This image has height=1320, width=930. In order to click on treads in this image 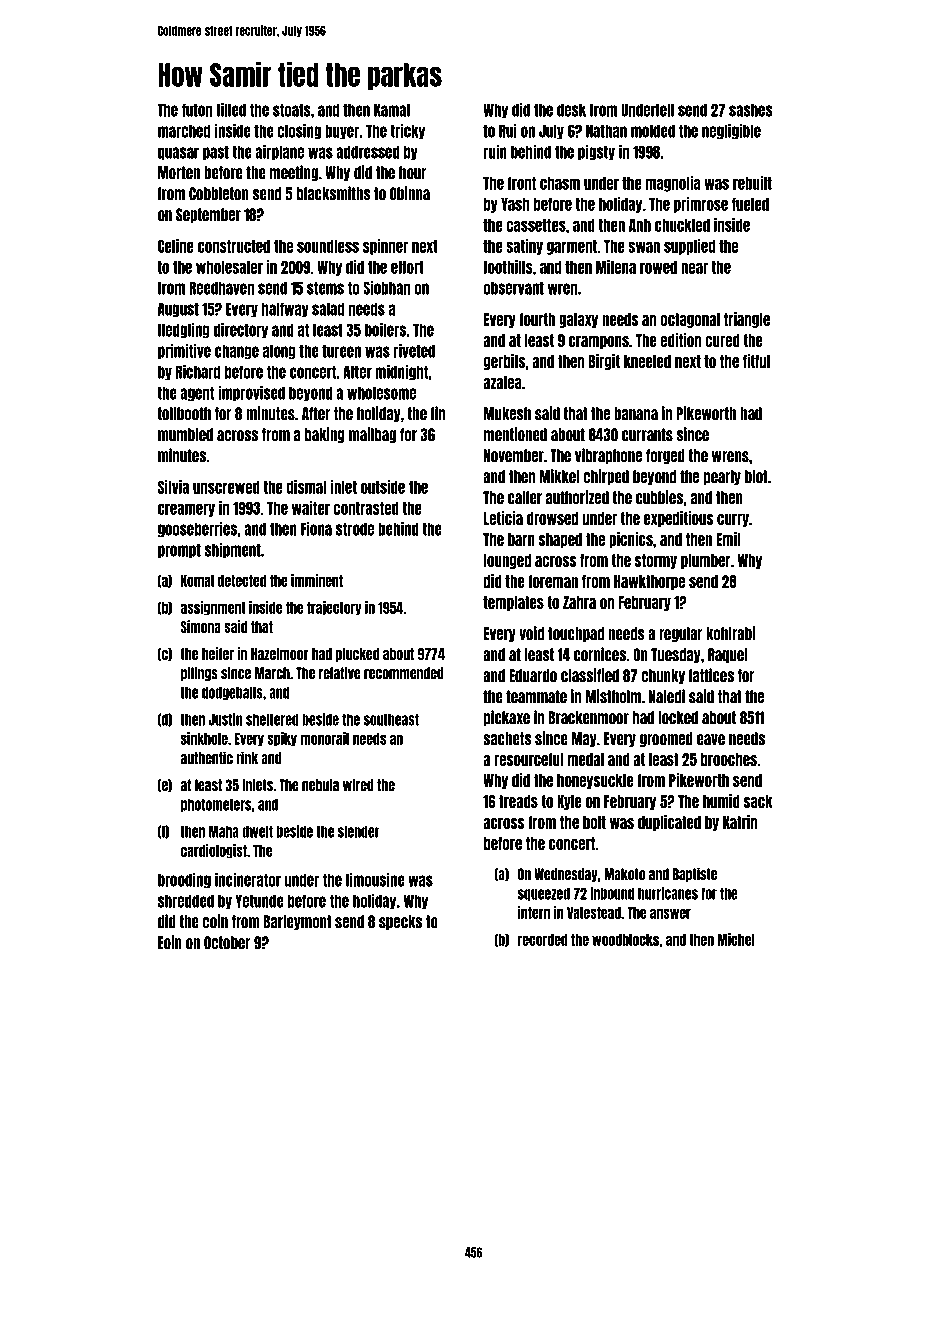, I will do `click(518, 801)`.
